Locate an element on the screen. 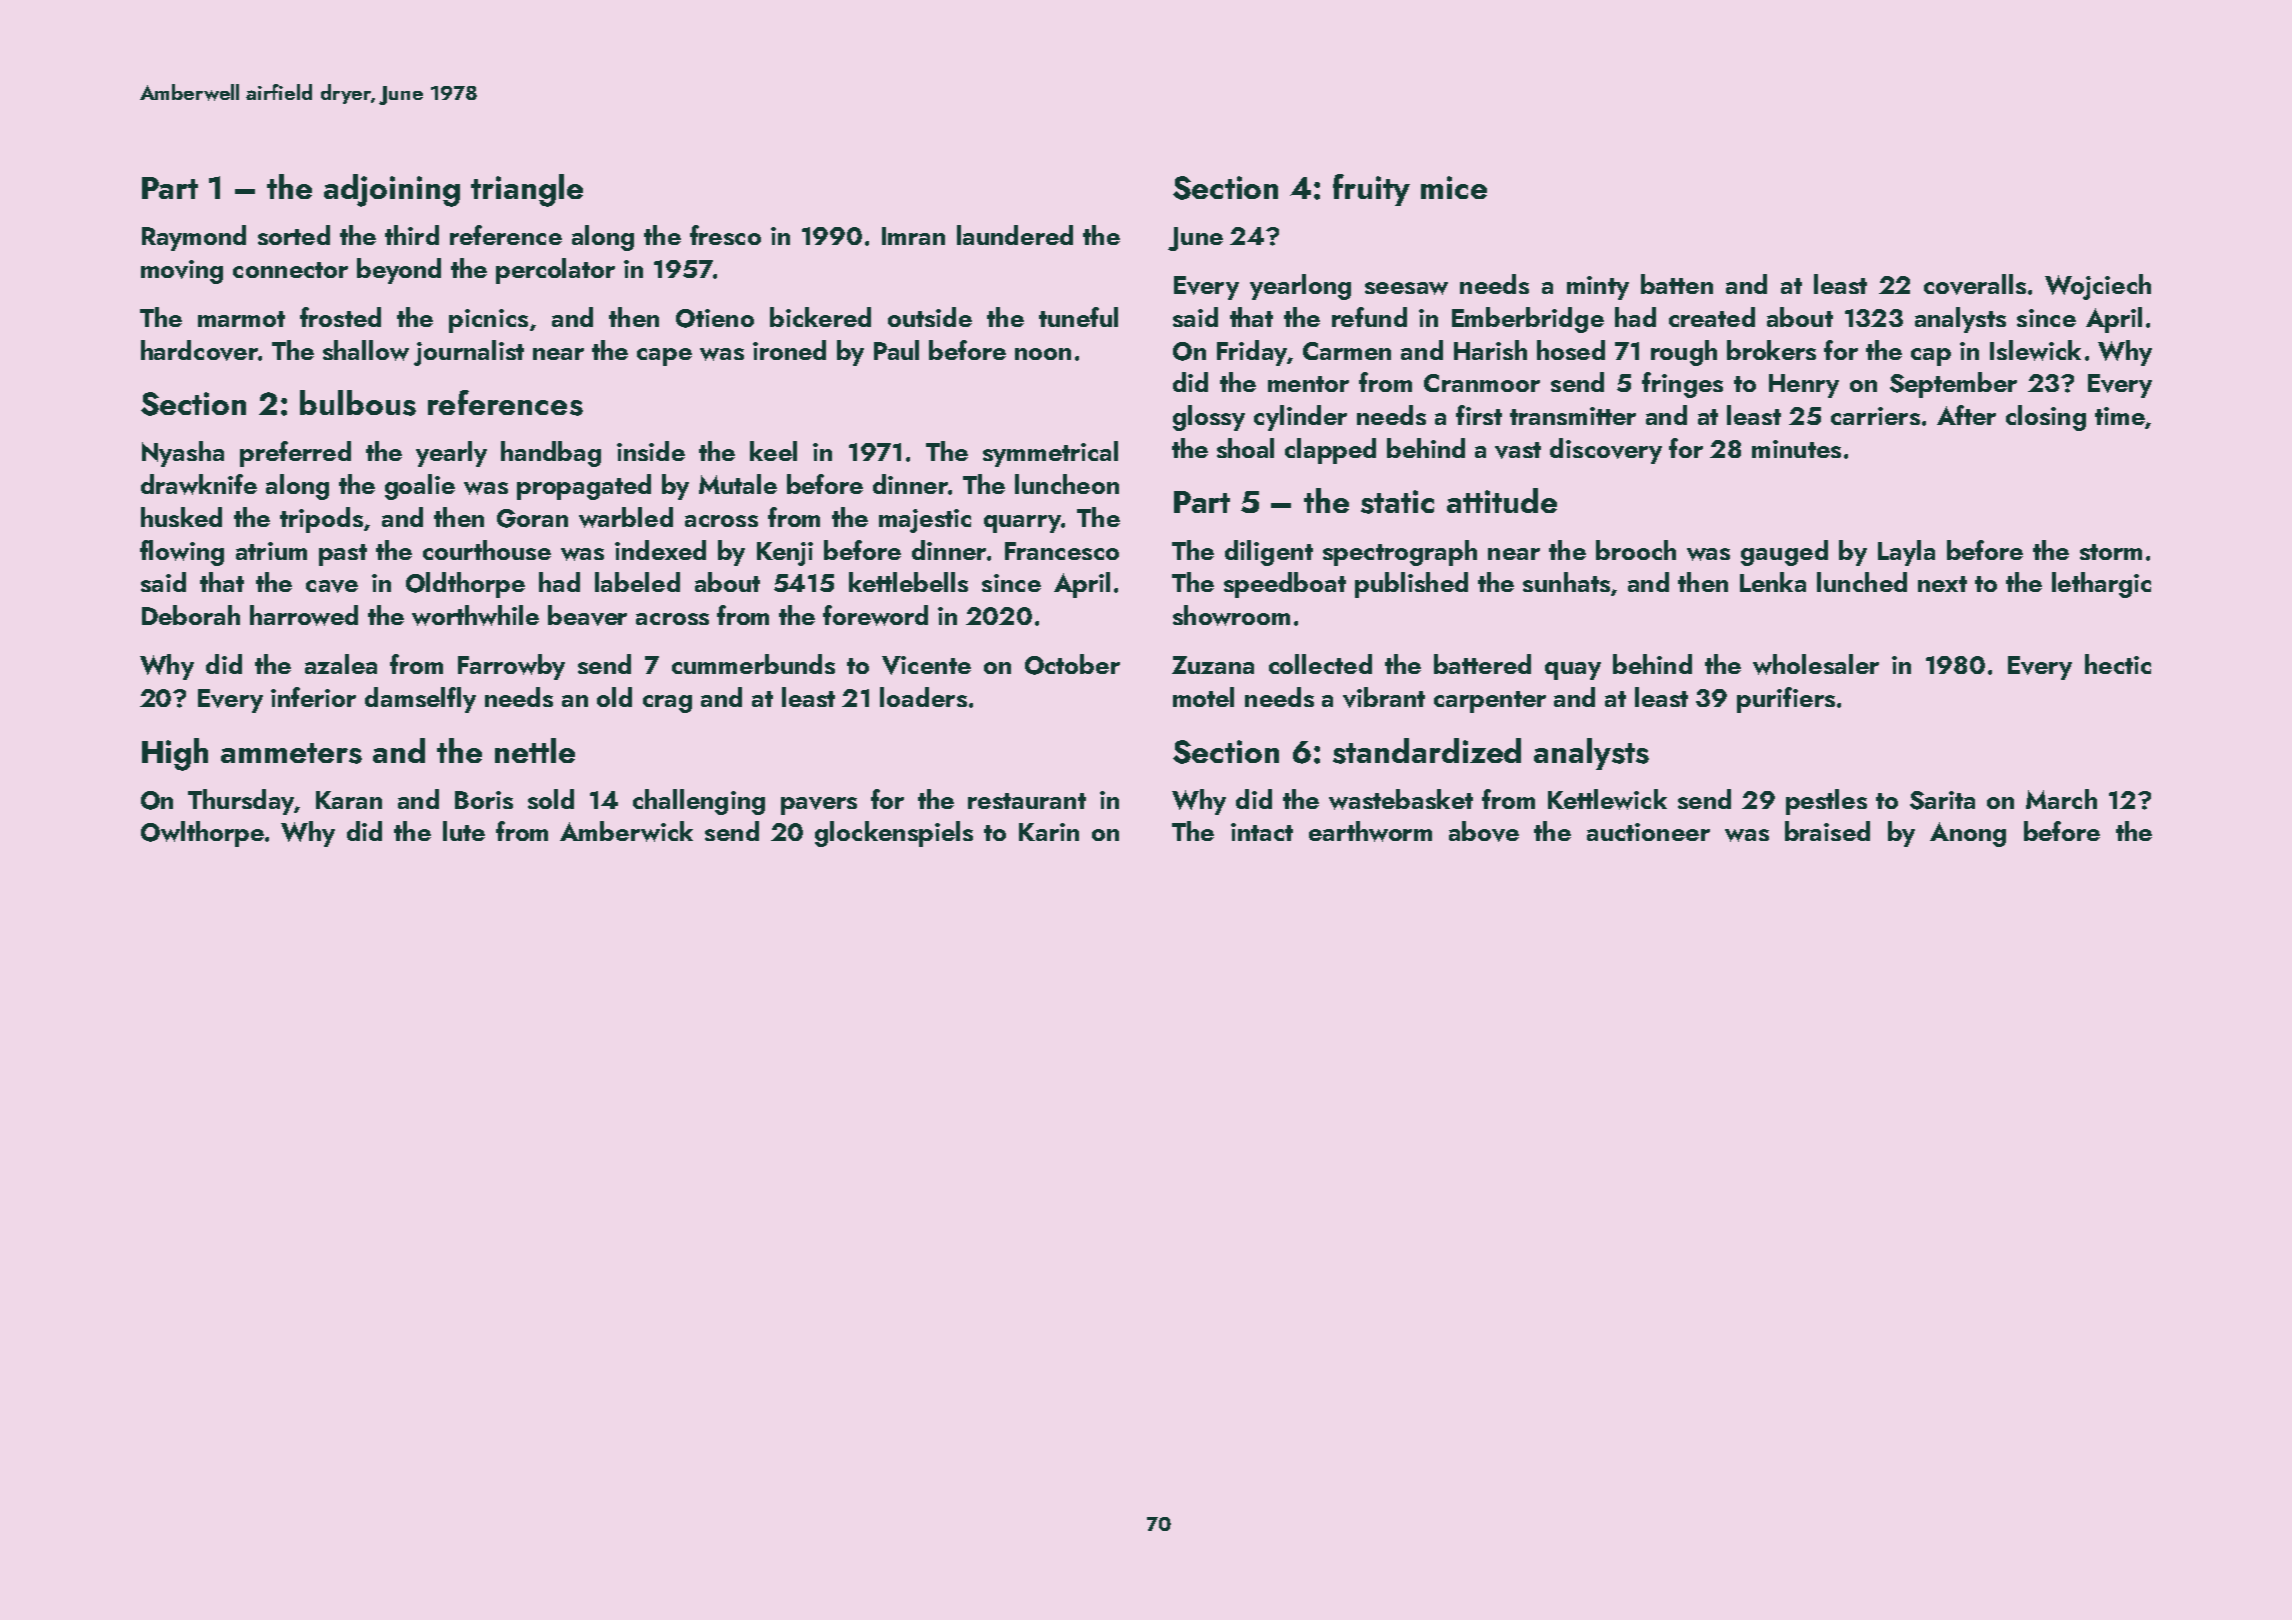 Image resolution: width=2292 pixels, height=1620 pixels. mice is located at coordinates (1454, 187).
